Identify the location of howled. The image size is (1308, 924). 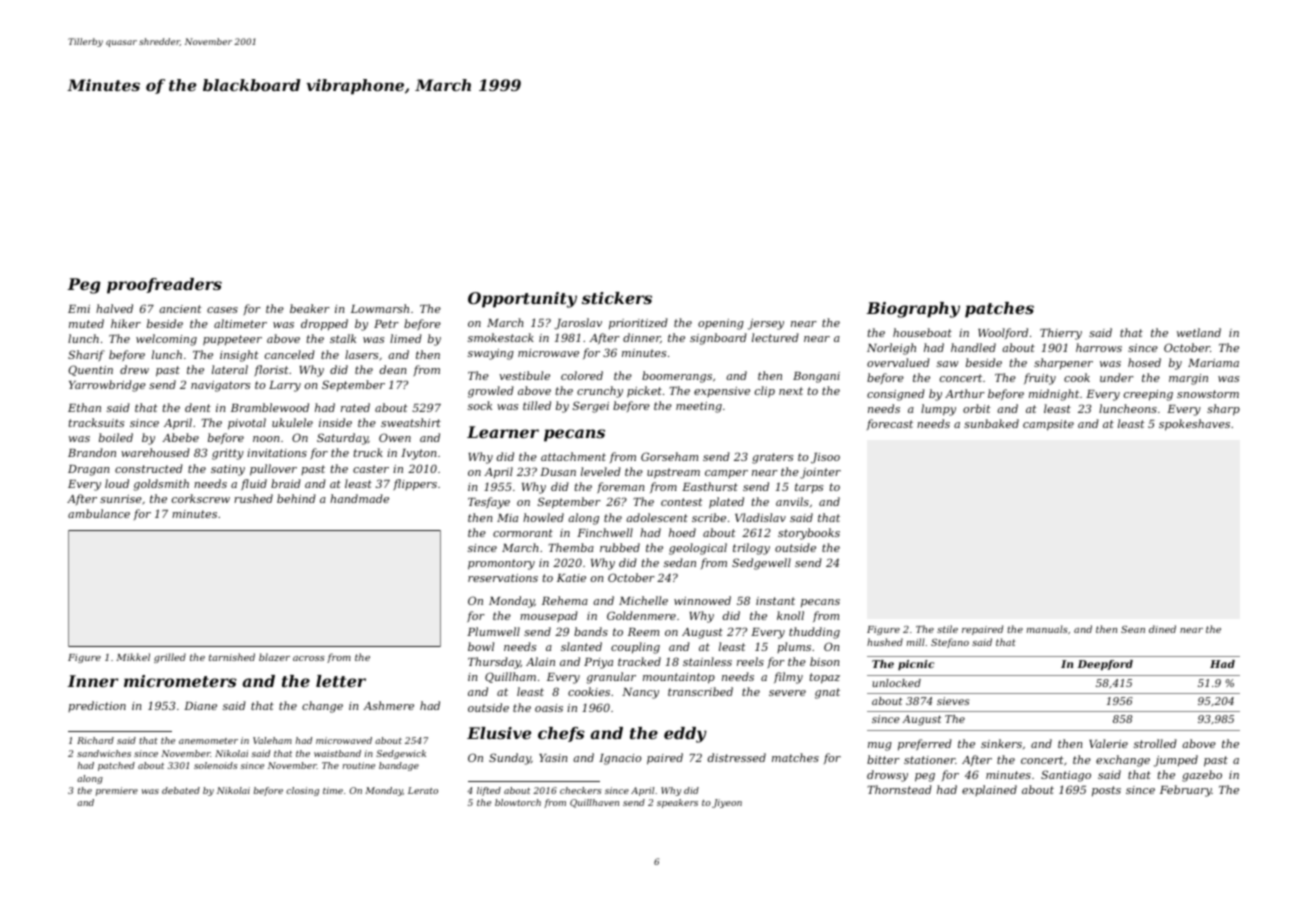
(543, 517).
